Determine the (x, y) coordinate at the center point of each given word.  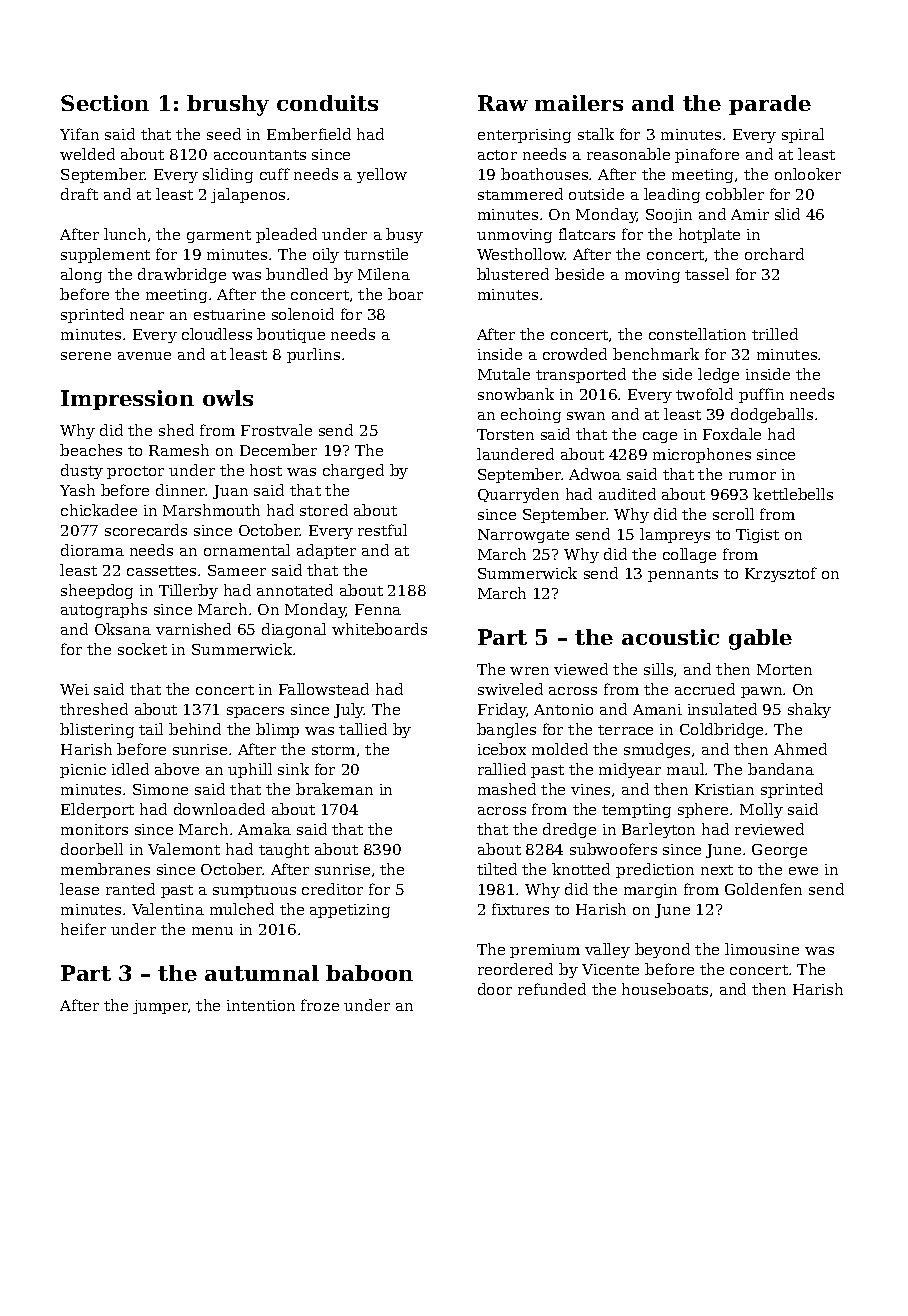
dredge (569, 830)
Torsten (505, 434)
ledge (718, 375)
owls (228, 398)
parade (770, 105)
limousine (762, 949)
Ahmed (800, 749)
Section (105, 103)
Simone (160, 789)
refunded (552, 989)
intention (261, 1005)
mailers (579, 103)
